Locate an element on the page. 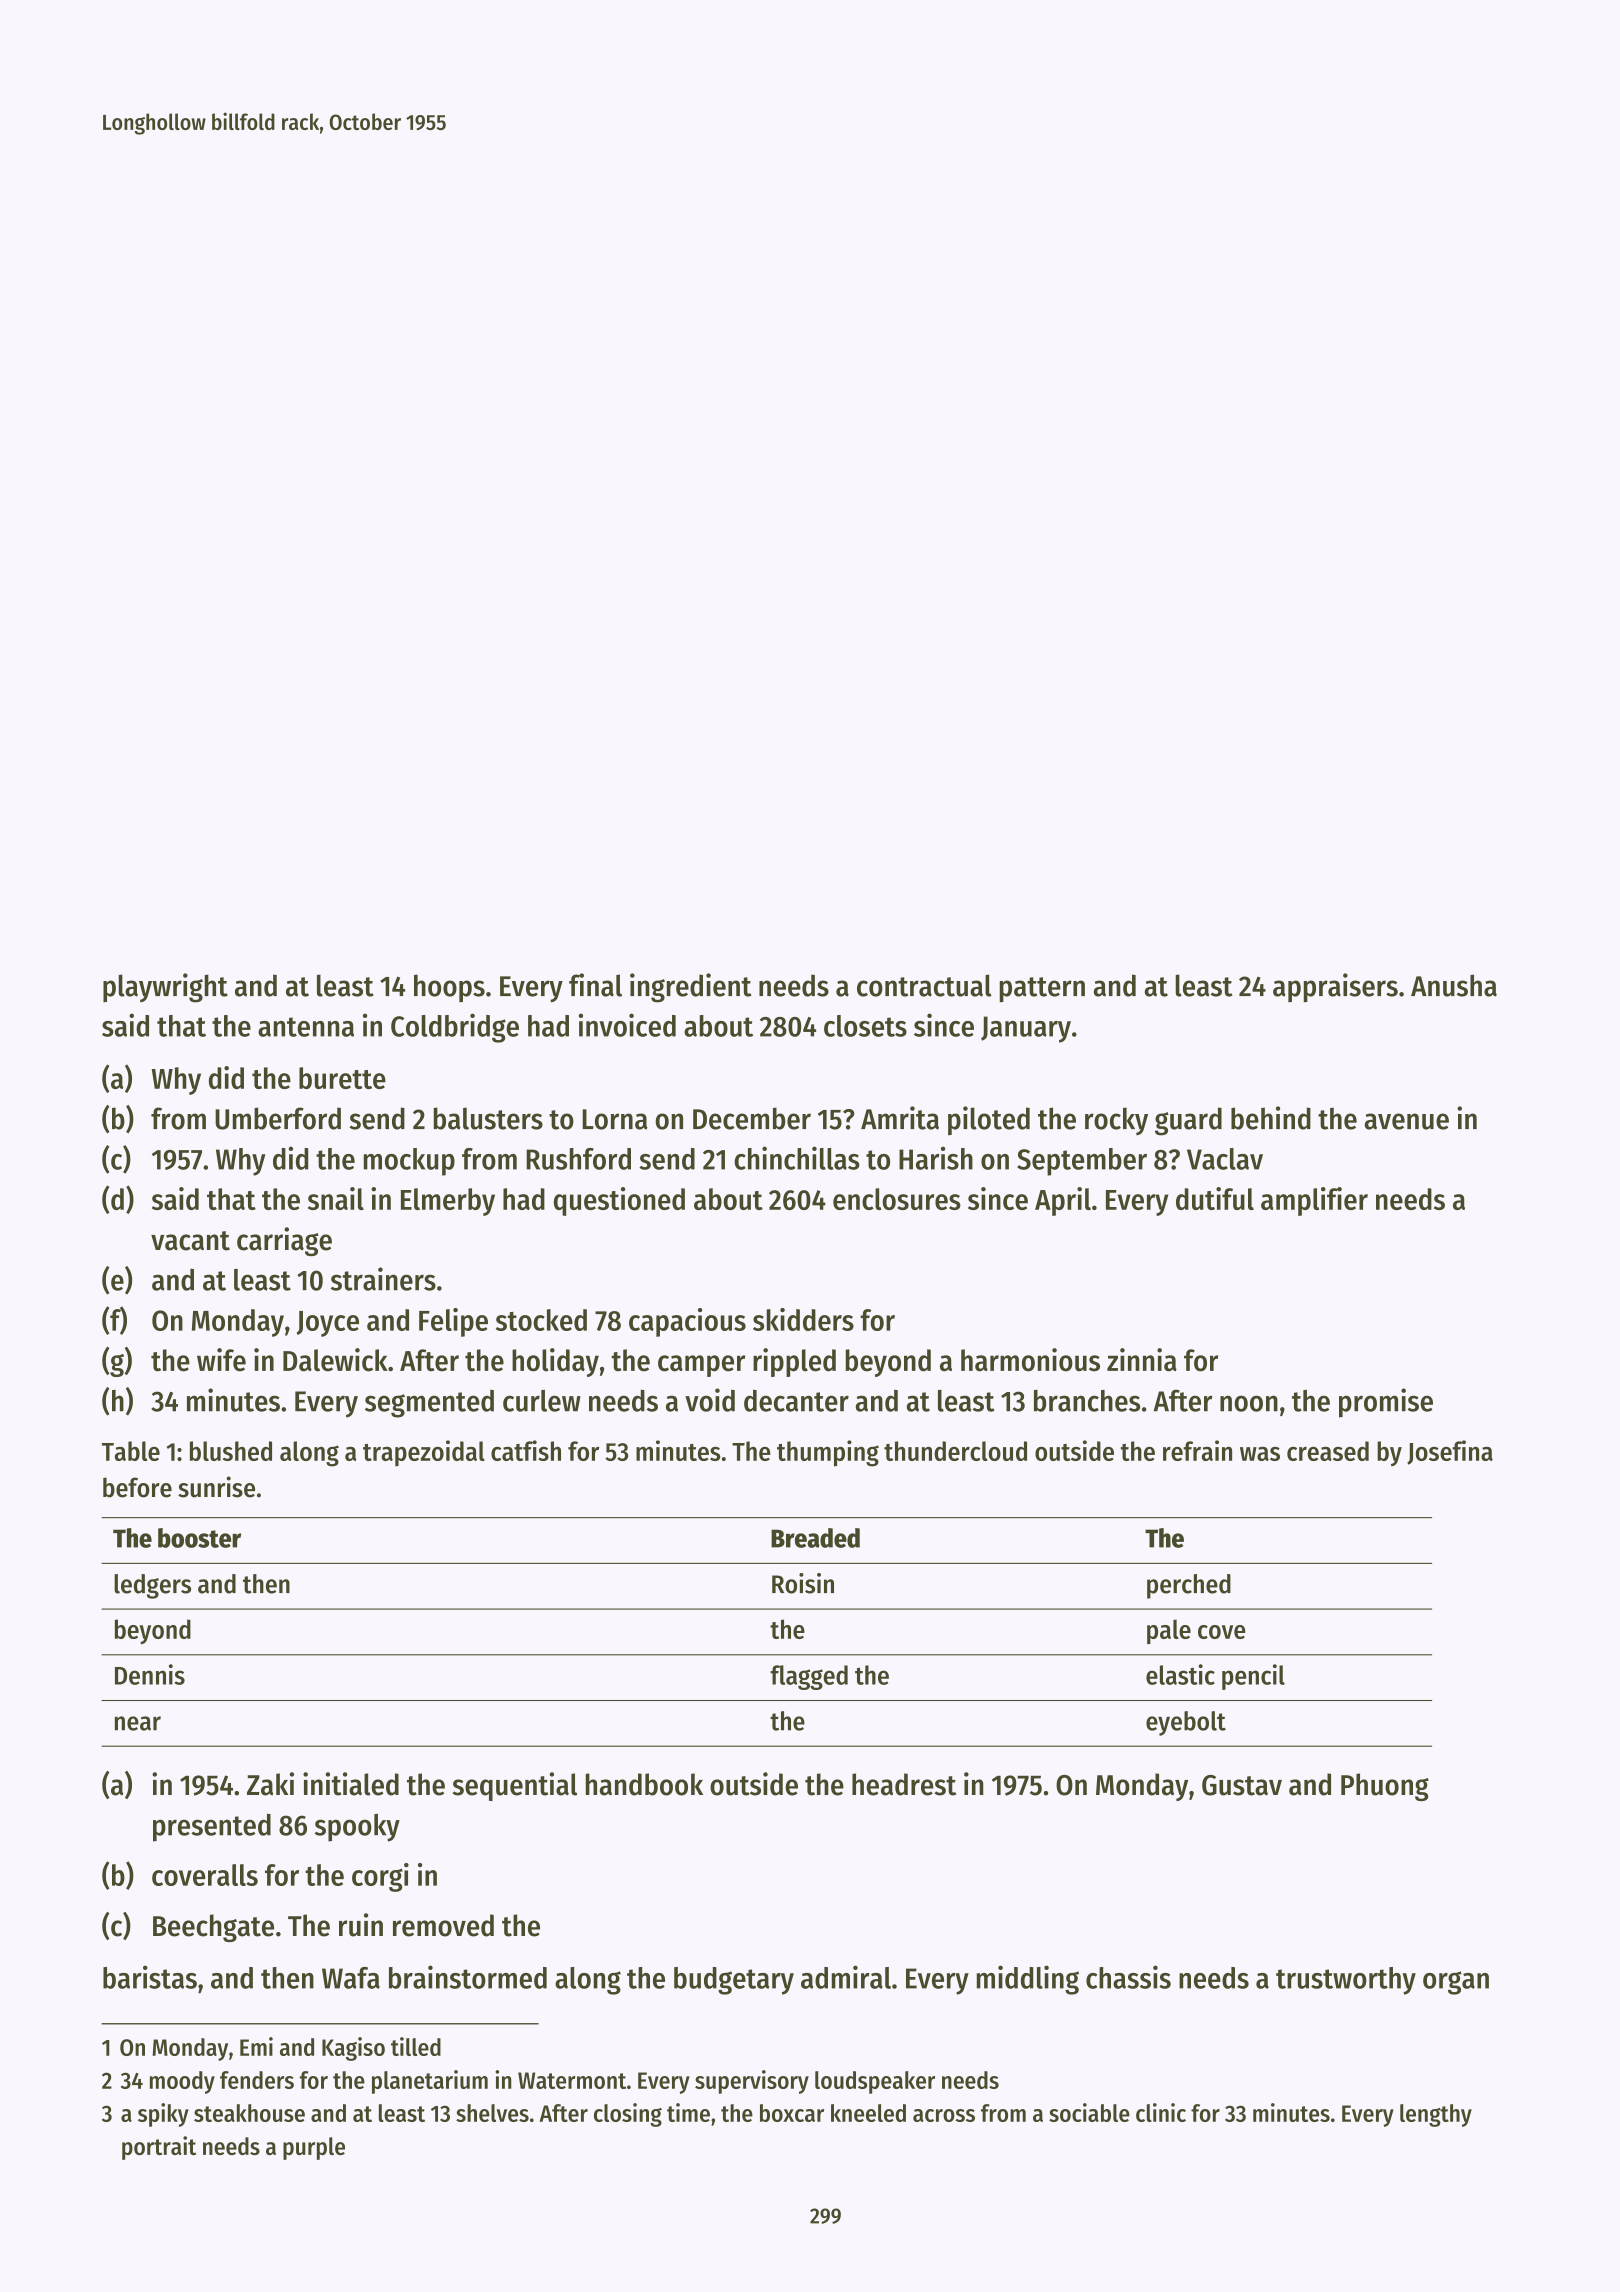 This page has height=2292, width=1620. across is located at coordinates (944, 2115).
